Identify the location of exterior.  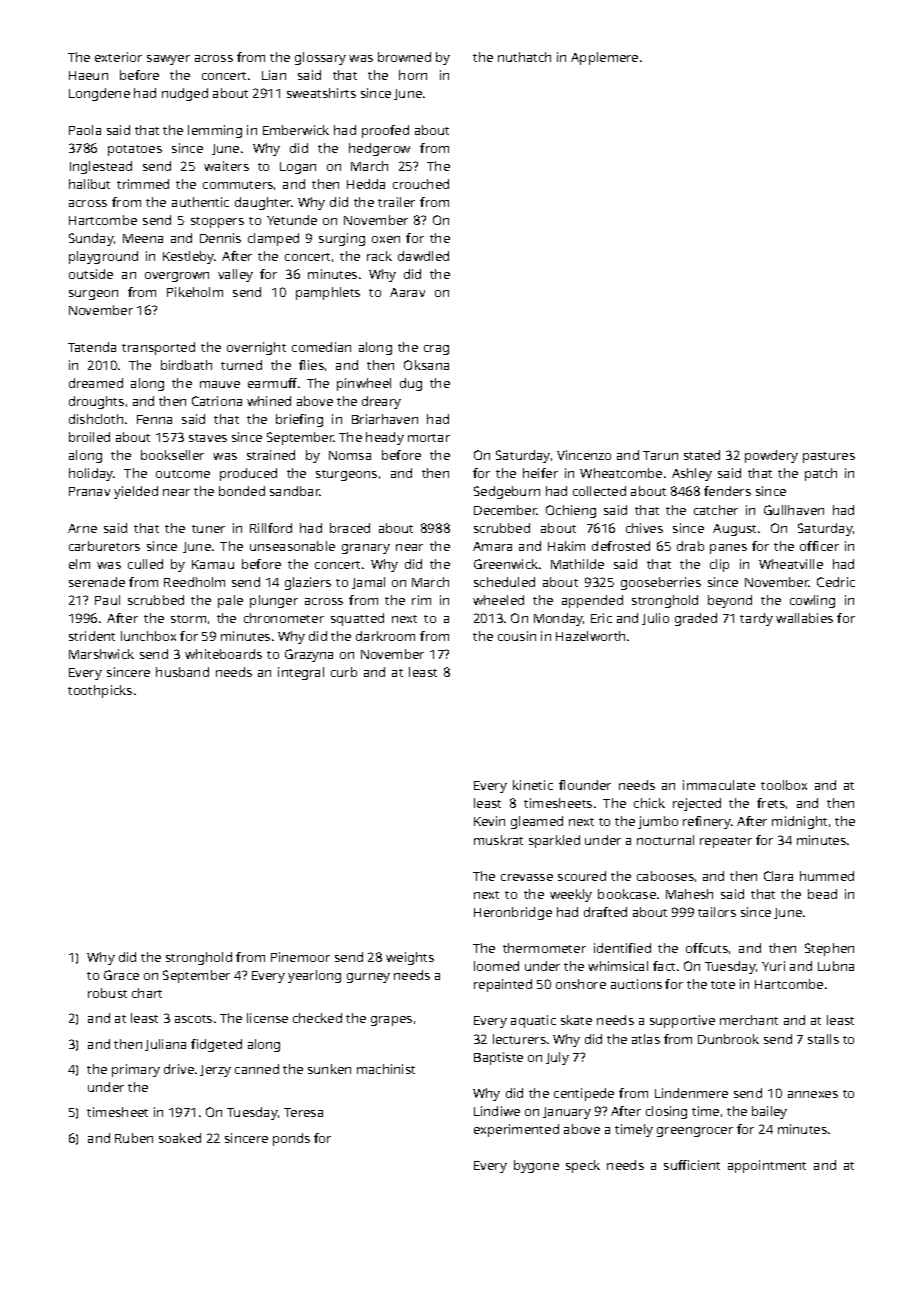
(118, 57).
